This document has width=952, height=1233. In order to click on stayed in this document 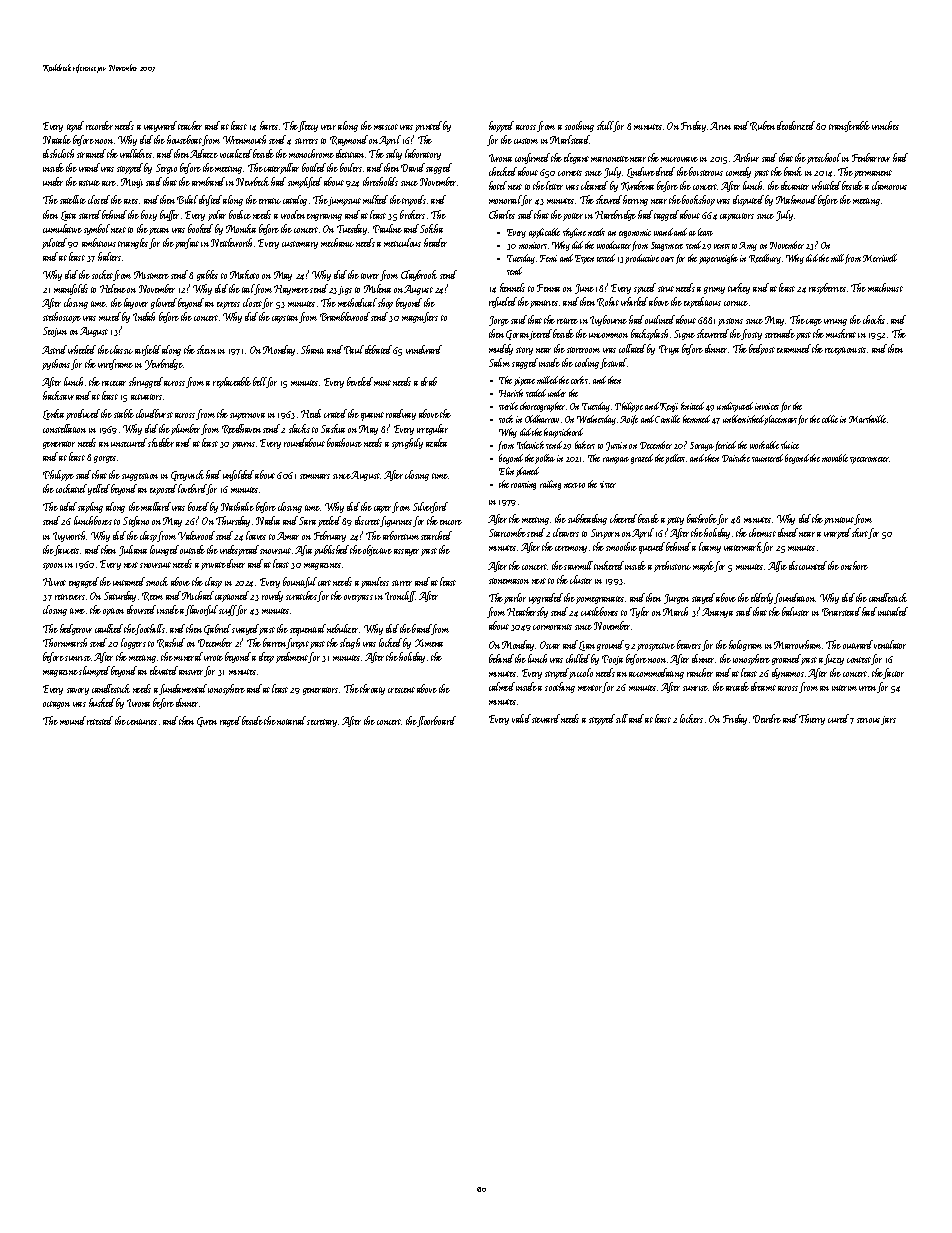, I will do `click(703, 598)`.
